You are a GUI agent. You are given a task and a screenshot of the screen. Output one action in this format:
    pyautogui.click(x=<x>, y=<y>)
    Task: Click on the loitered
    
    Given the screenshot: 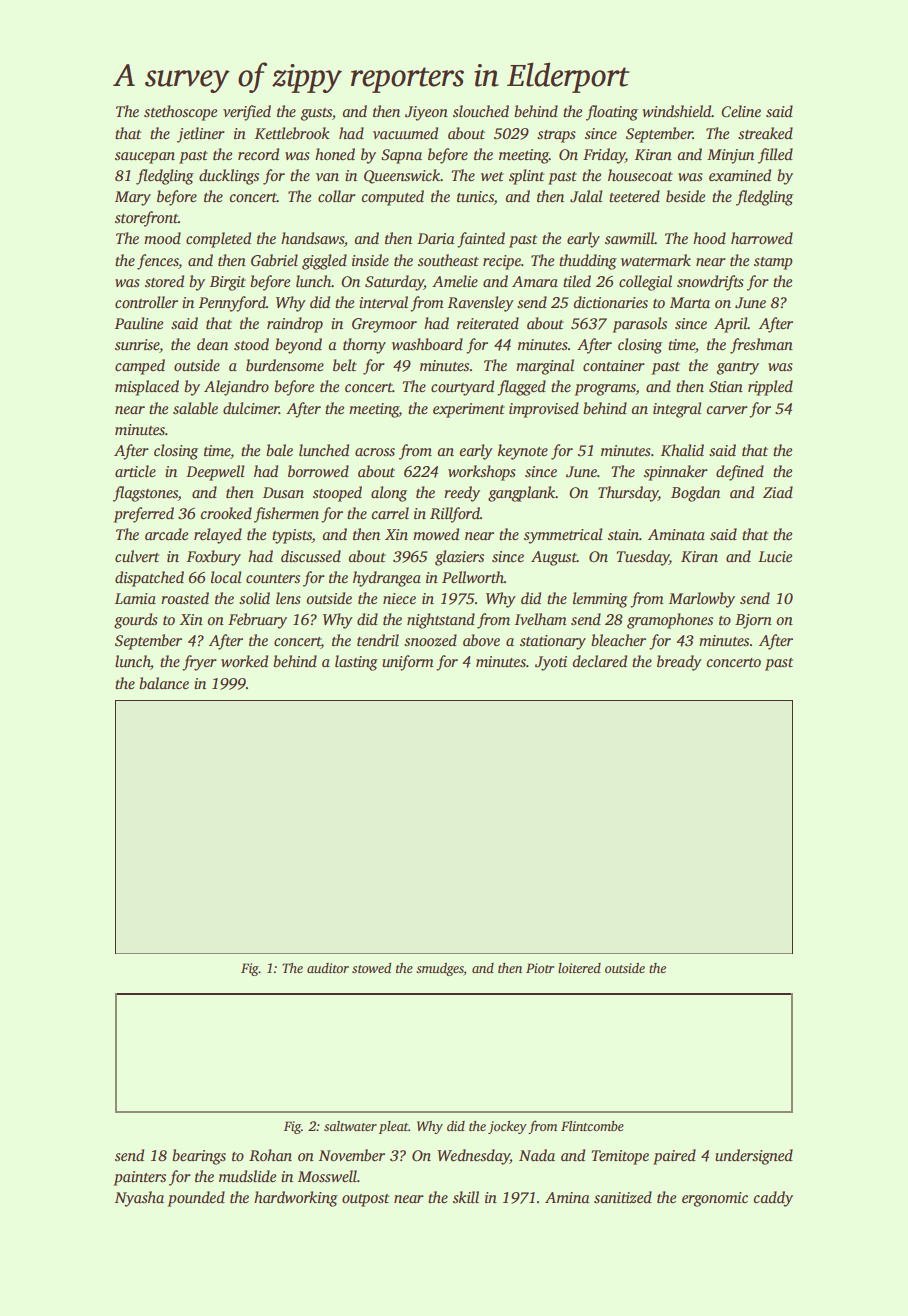 What is the action you would take?
    pyautogui.click(x=579, y=968)
